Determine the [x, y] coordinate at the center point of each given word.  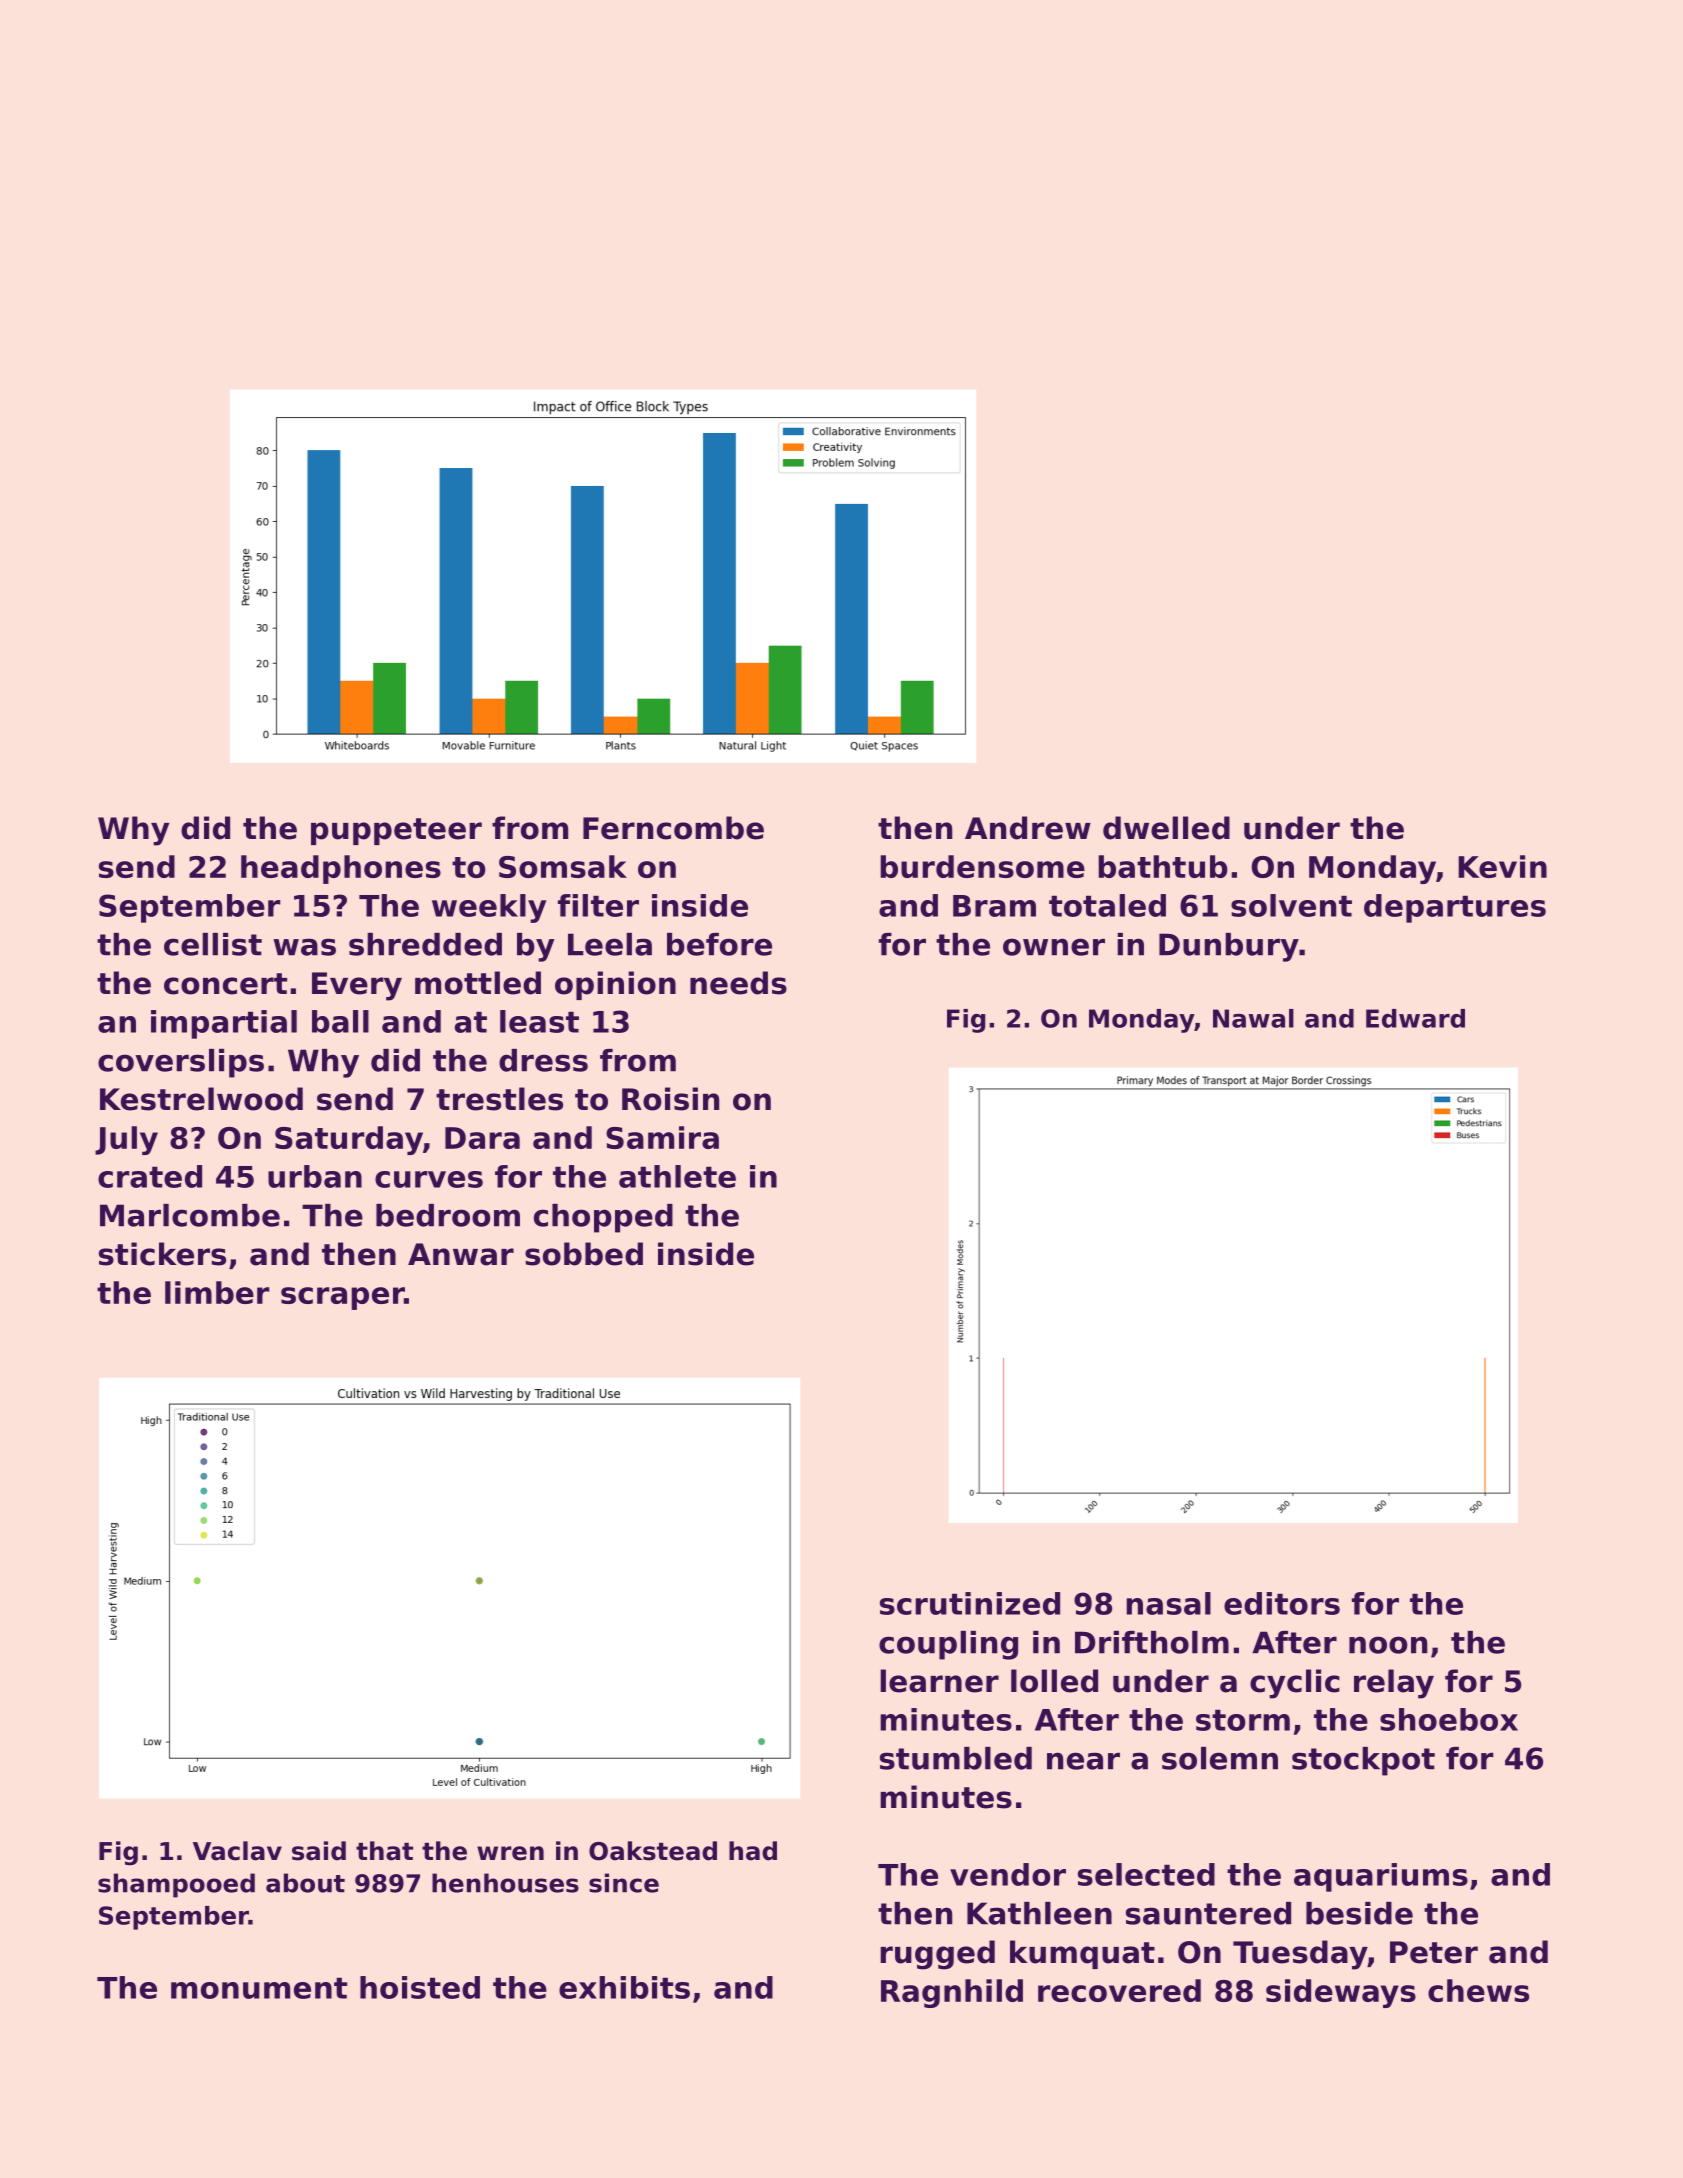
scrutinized [970, 1603]
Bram [994, 906]
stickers [162, 1254]
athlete [677, 1176]
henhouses [505, 1883]
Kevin [1502, 866]
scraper [342, 1298]
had [753, 1851]
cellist [213, 944]
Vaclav [237, 1851]
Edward [1415, 1018]
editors [1282, 1603]
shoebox [1449, 1719]
